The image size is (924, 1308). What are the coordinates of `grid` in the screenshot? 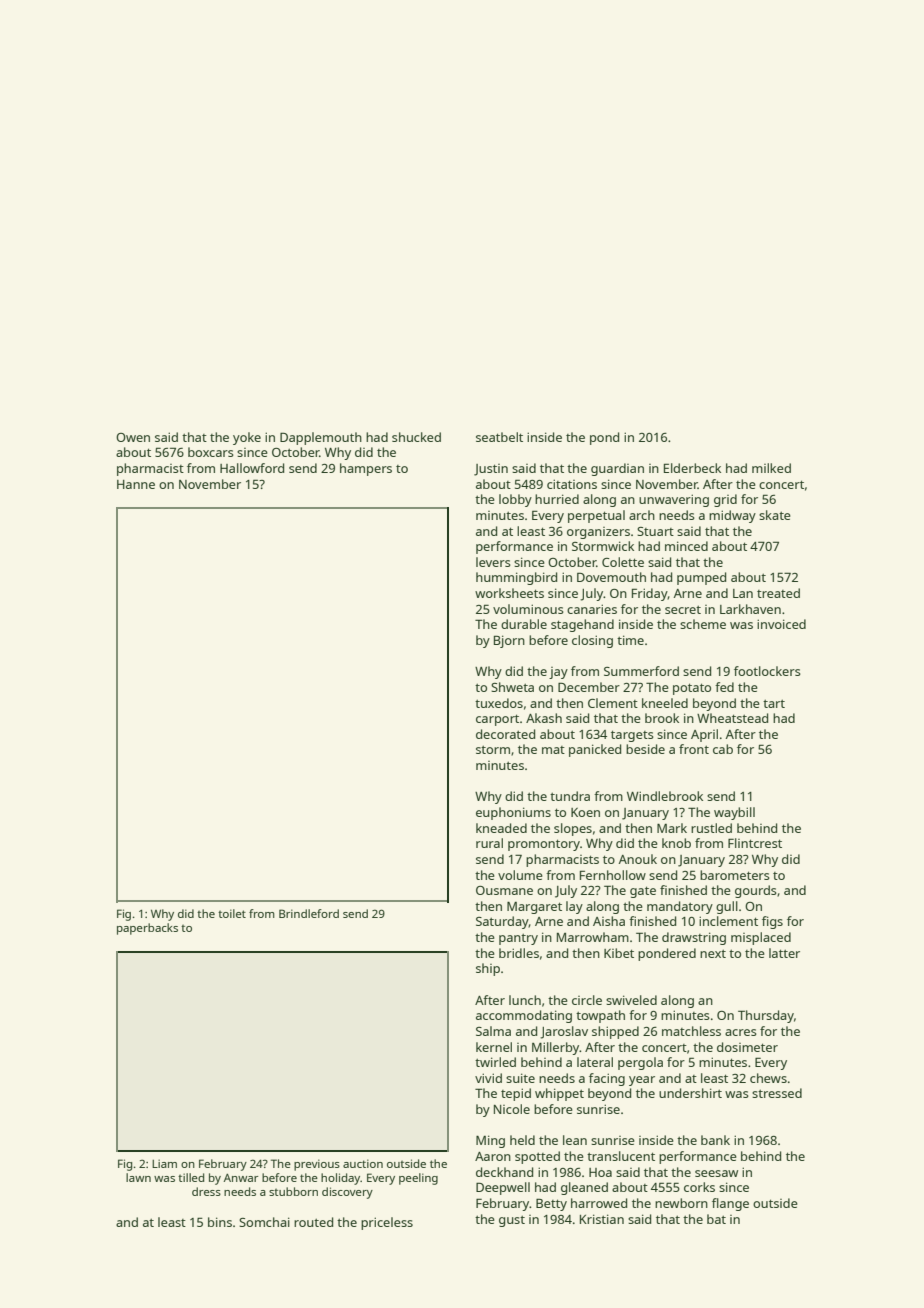 It's located at (725, 500).
